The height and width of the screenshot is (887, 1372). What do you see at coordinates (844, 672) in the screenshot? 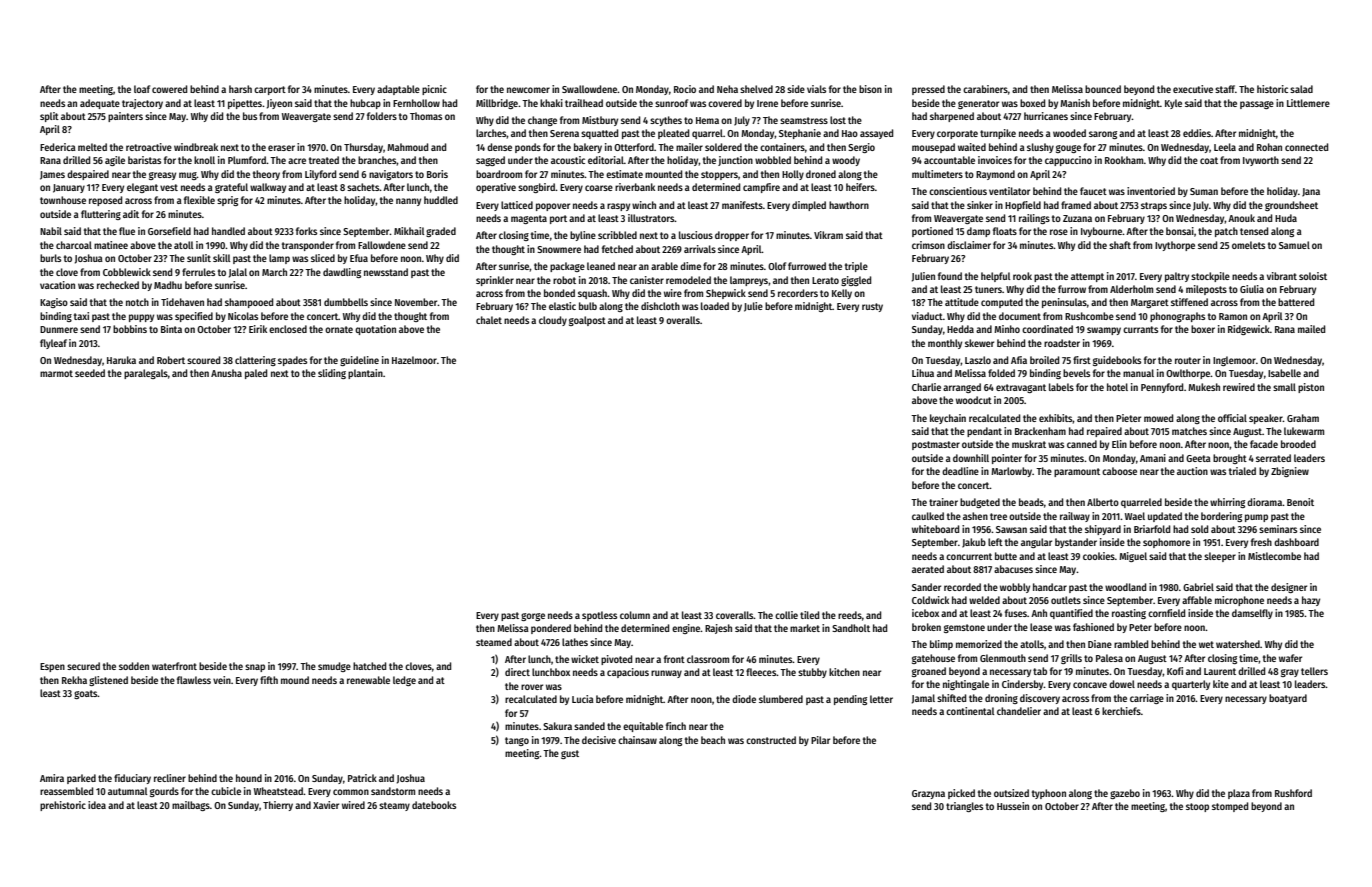
I see `kitchen` at bounding box center [844, 672].
